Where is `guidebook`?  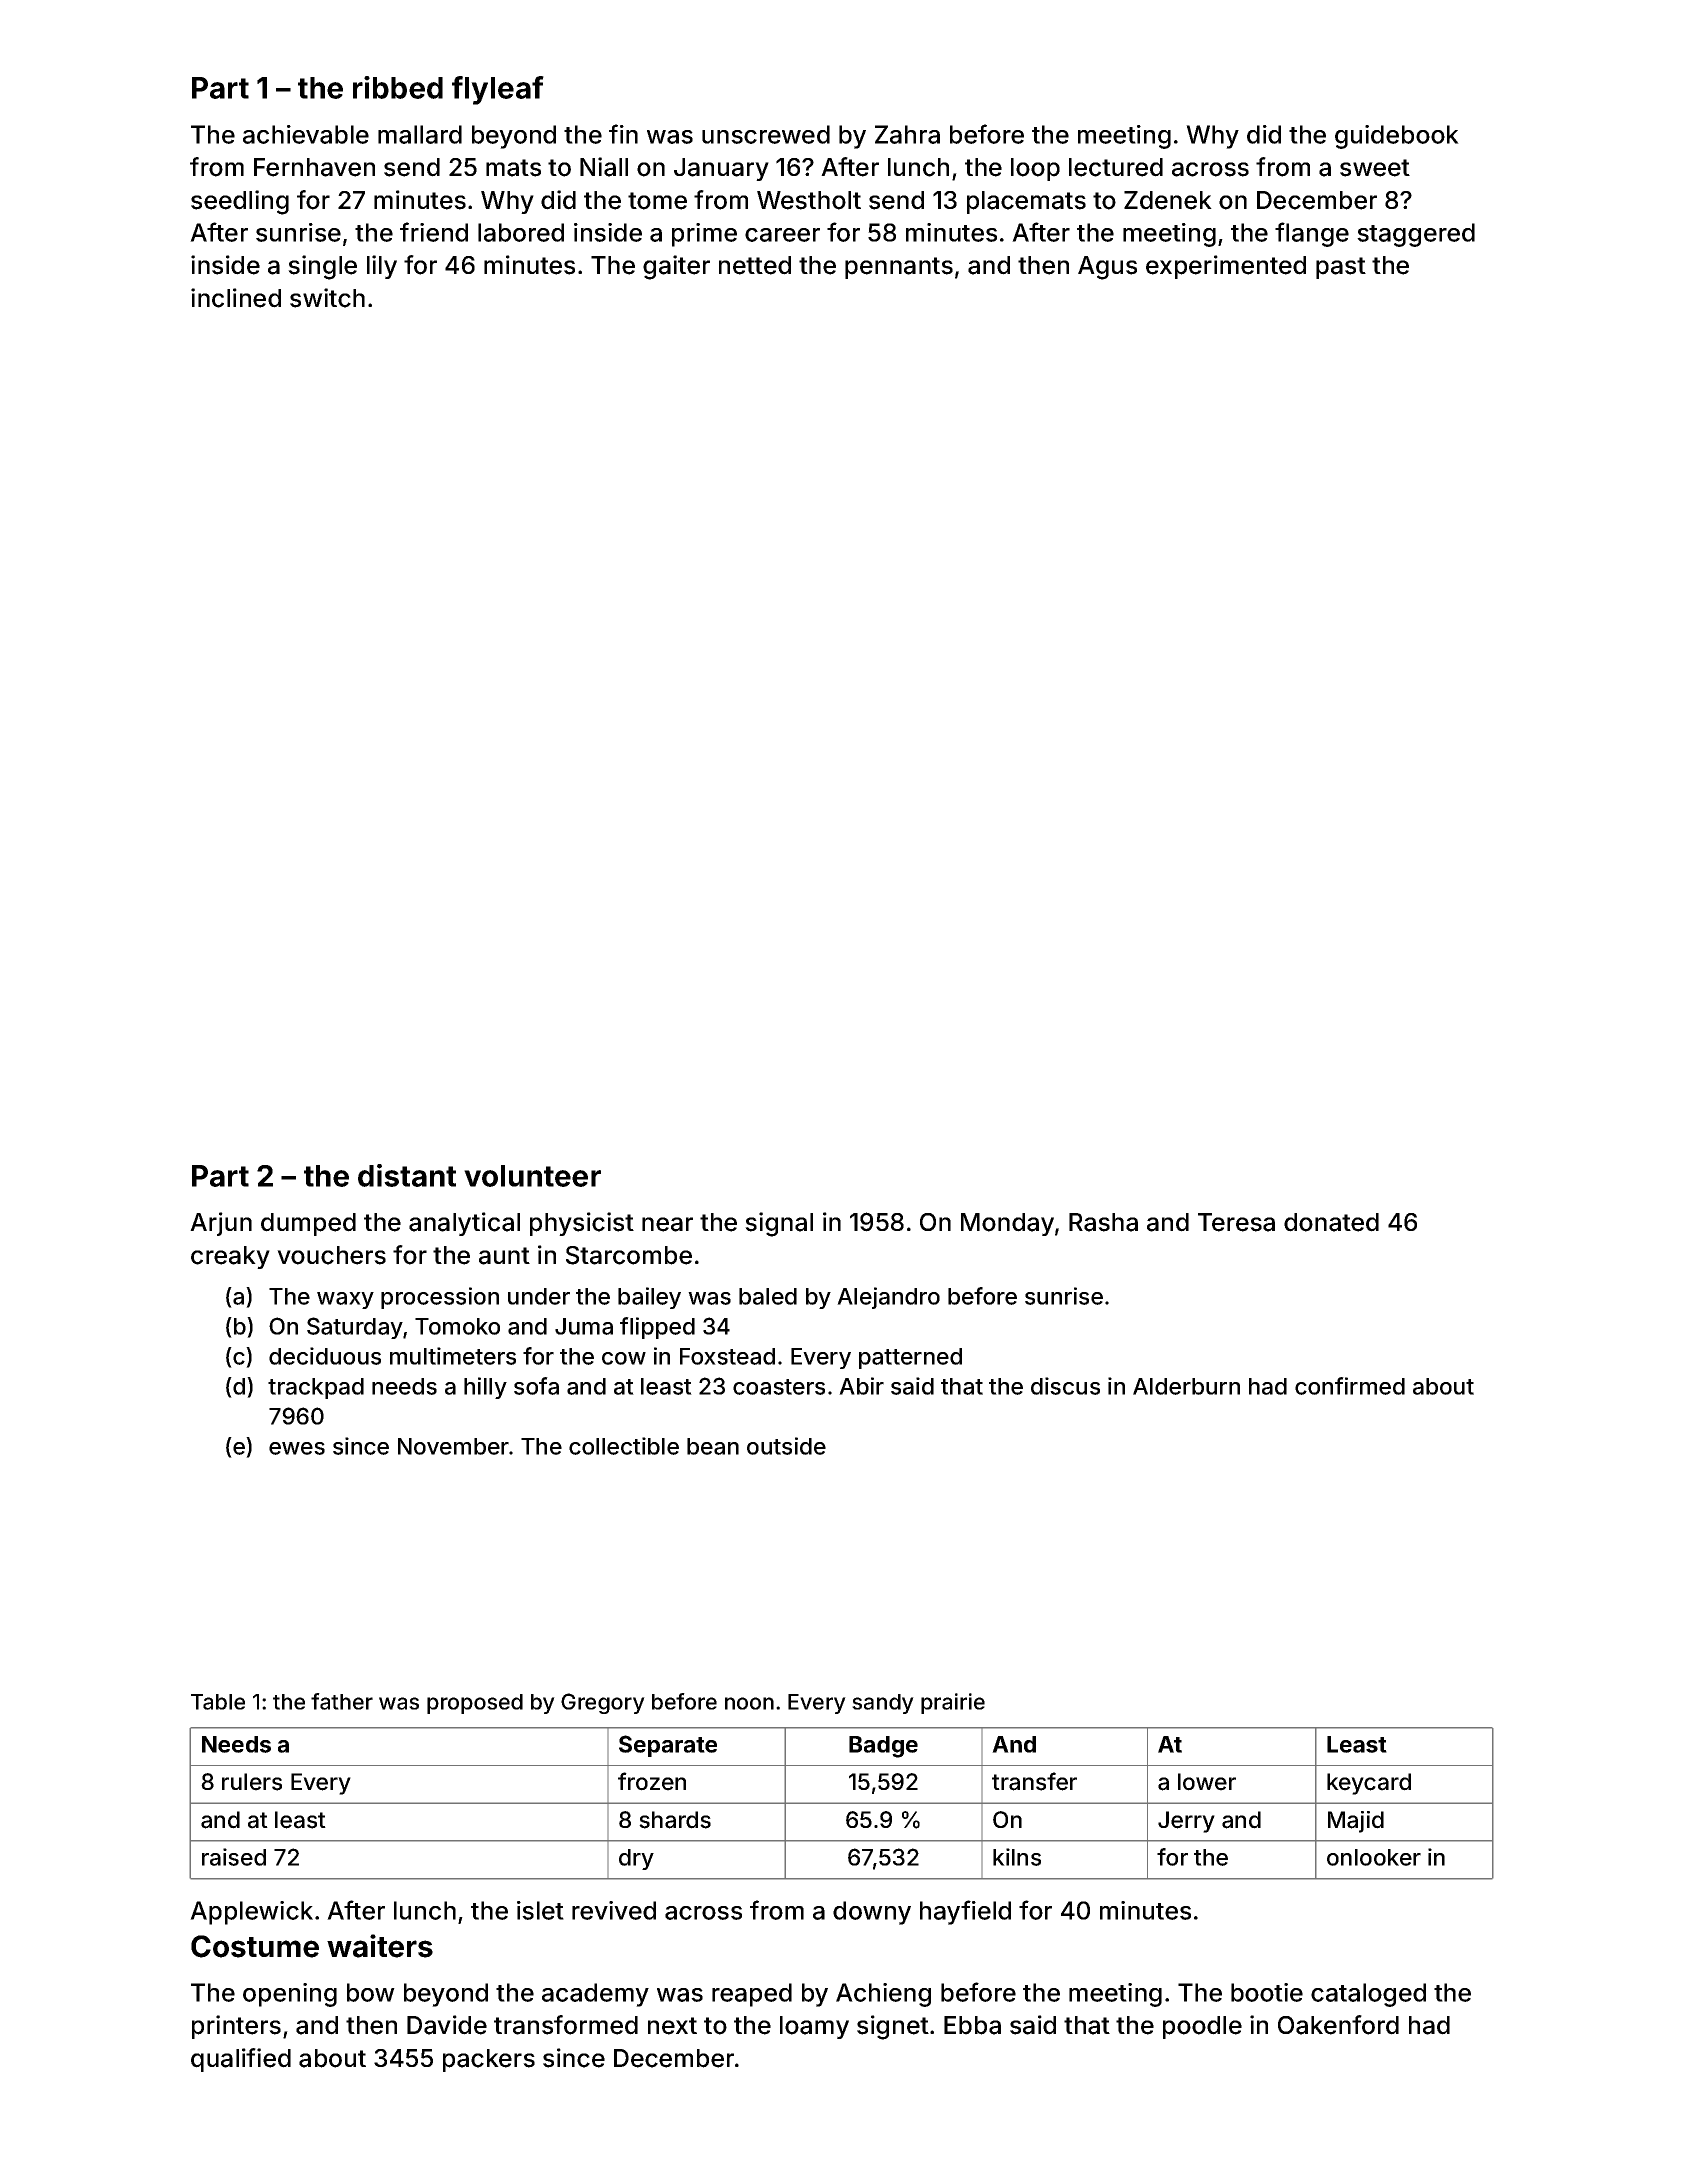 guidebook is located at coordinates (1397, 137).
